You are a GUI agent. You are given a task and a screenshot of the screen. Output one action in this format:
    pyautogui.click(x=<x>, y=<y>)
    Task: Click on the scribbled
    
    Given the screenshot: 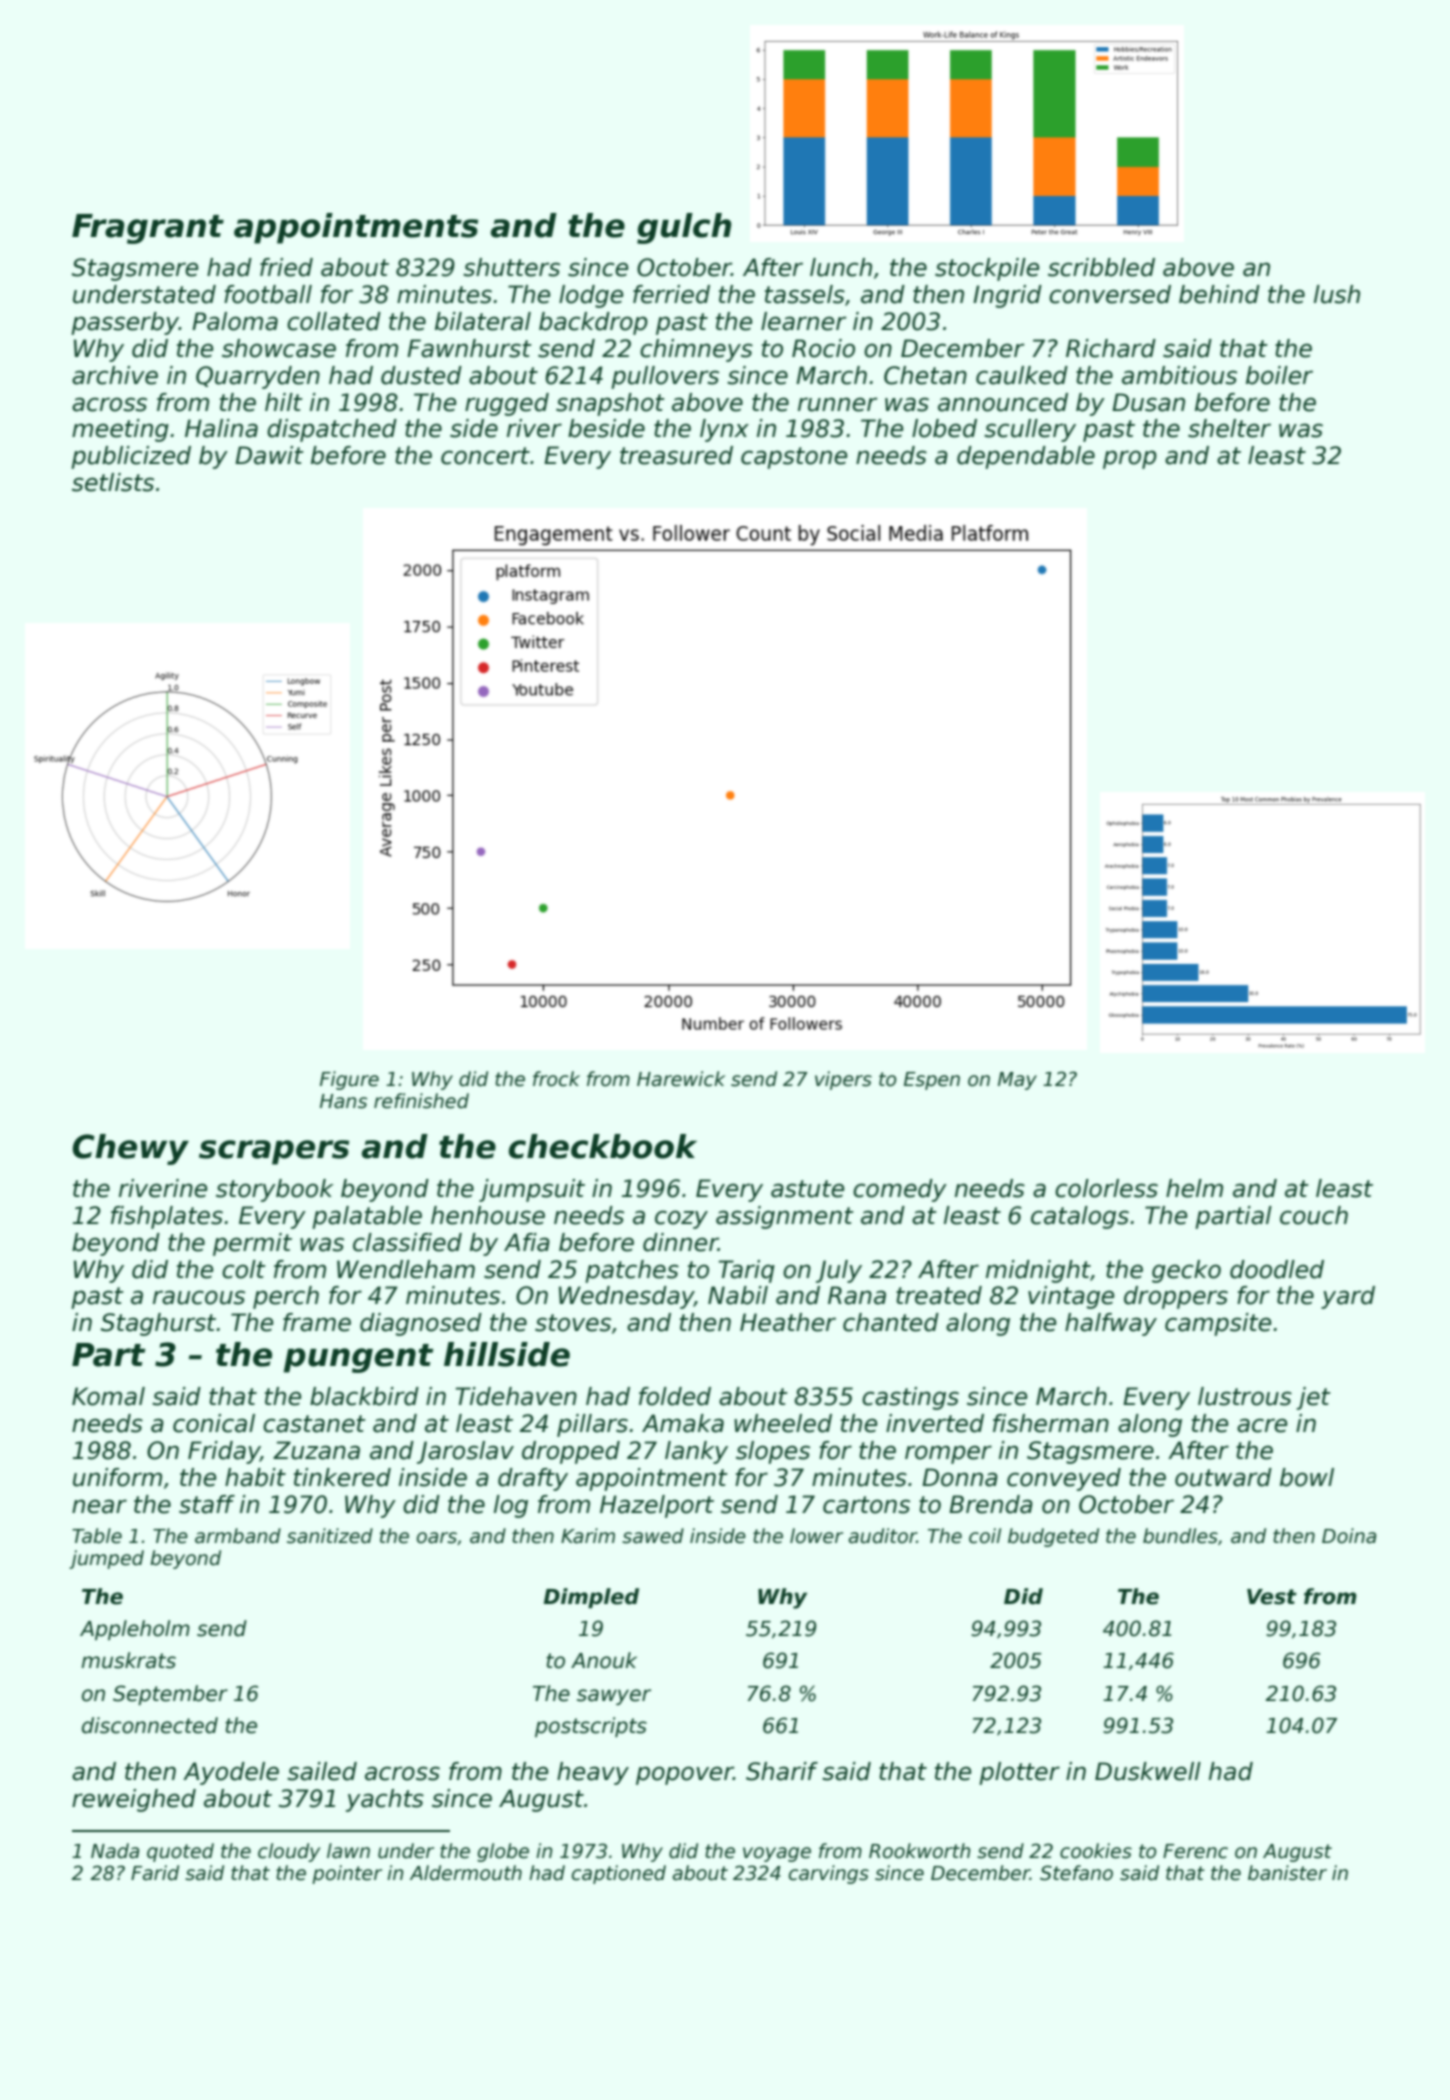 What is the action you would take?
    pyautogui.click(x=1101, y=267)
